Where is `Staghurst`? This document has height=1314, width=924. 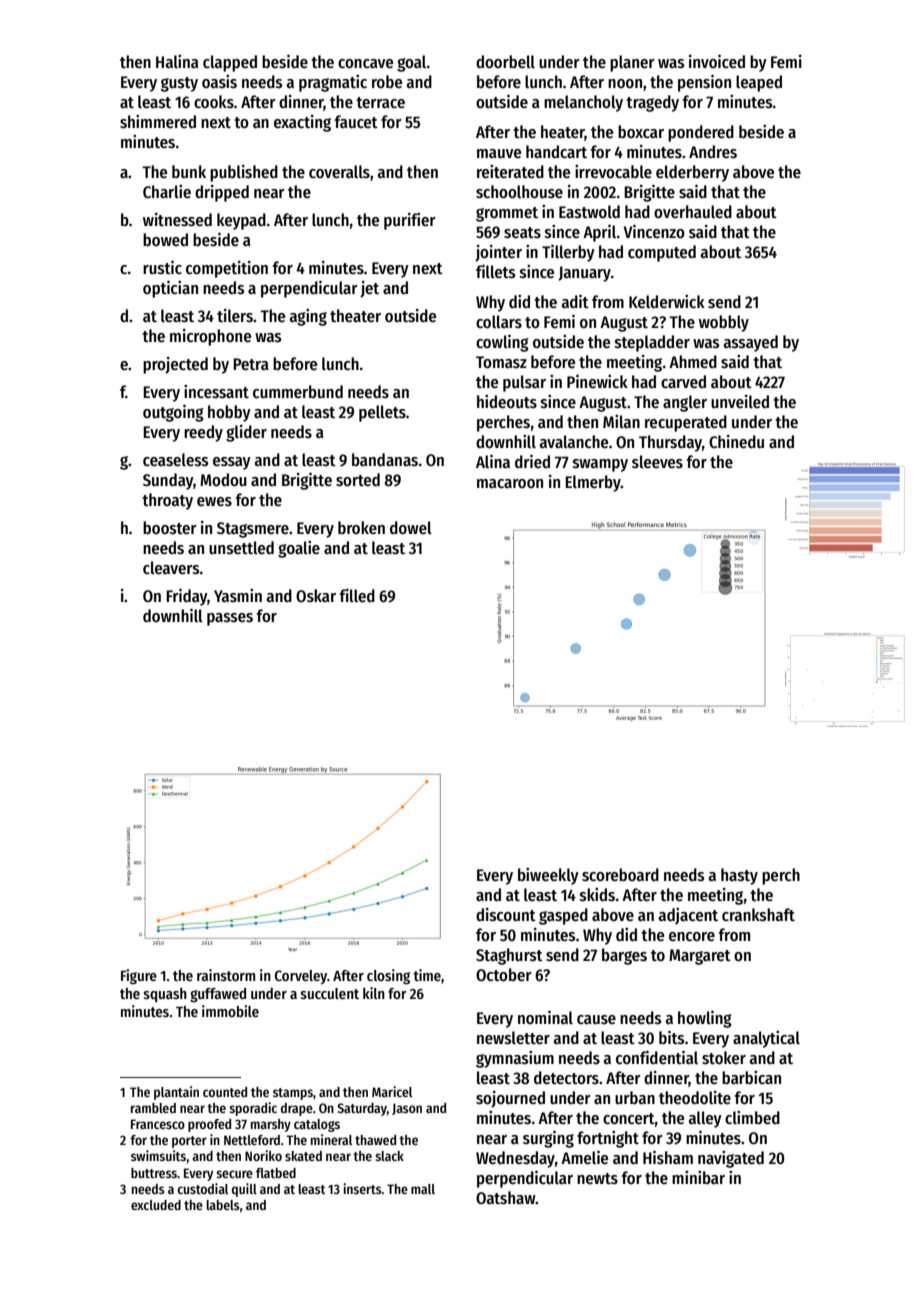
Staghurst is located at coordinates (509, 956).
